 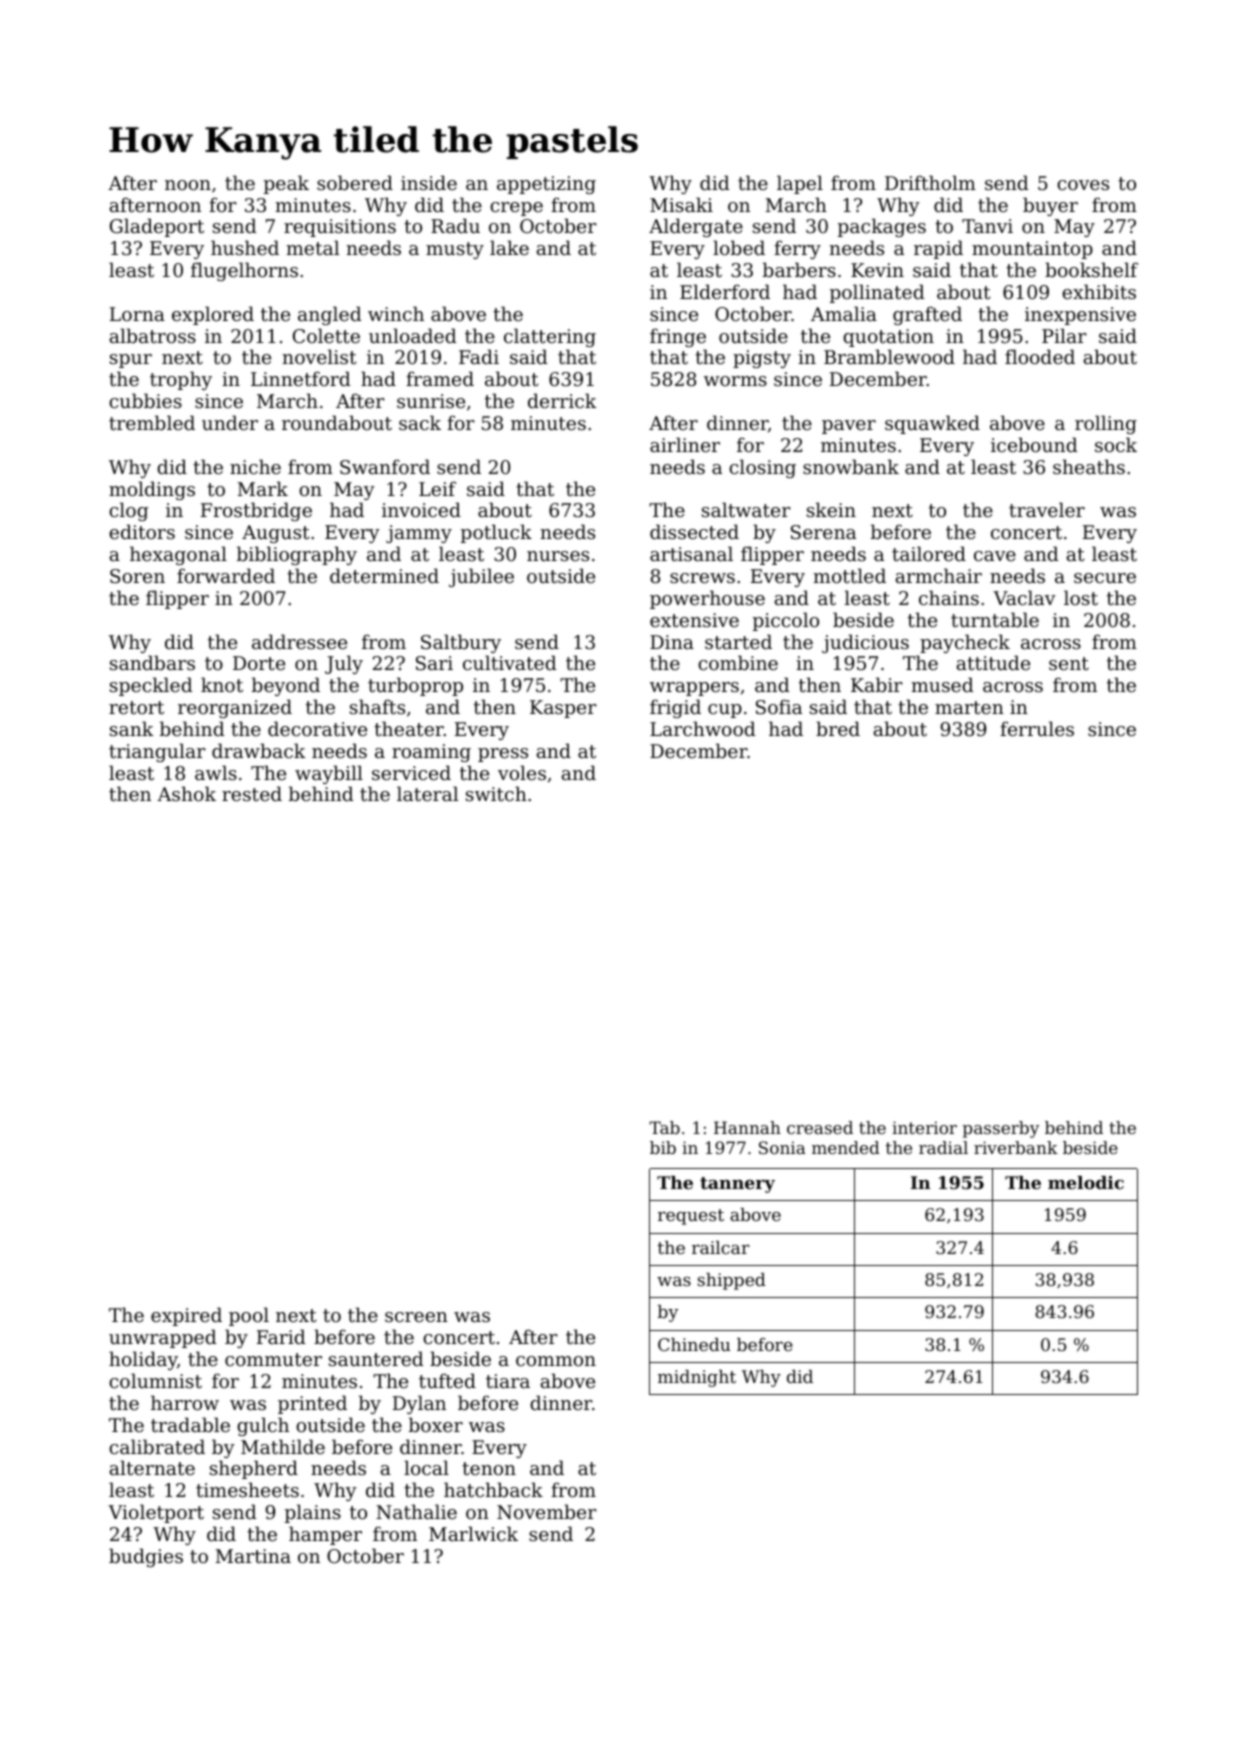 I want to click on Hannah, so click(x=747, y=1127).
